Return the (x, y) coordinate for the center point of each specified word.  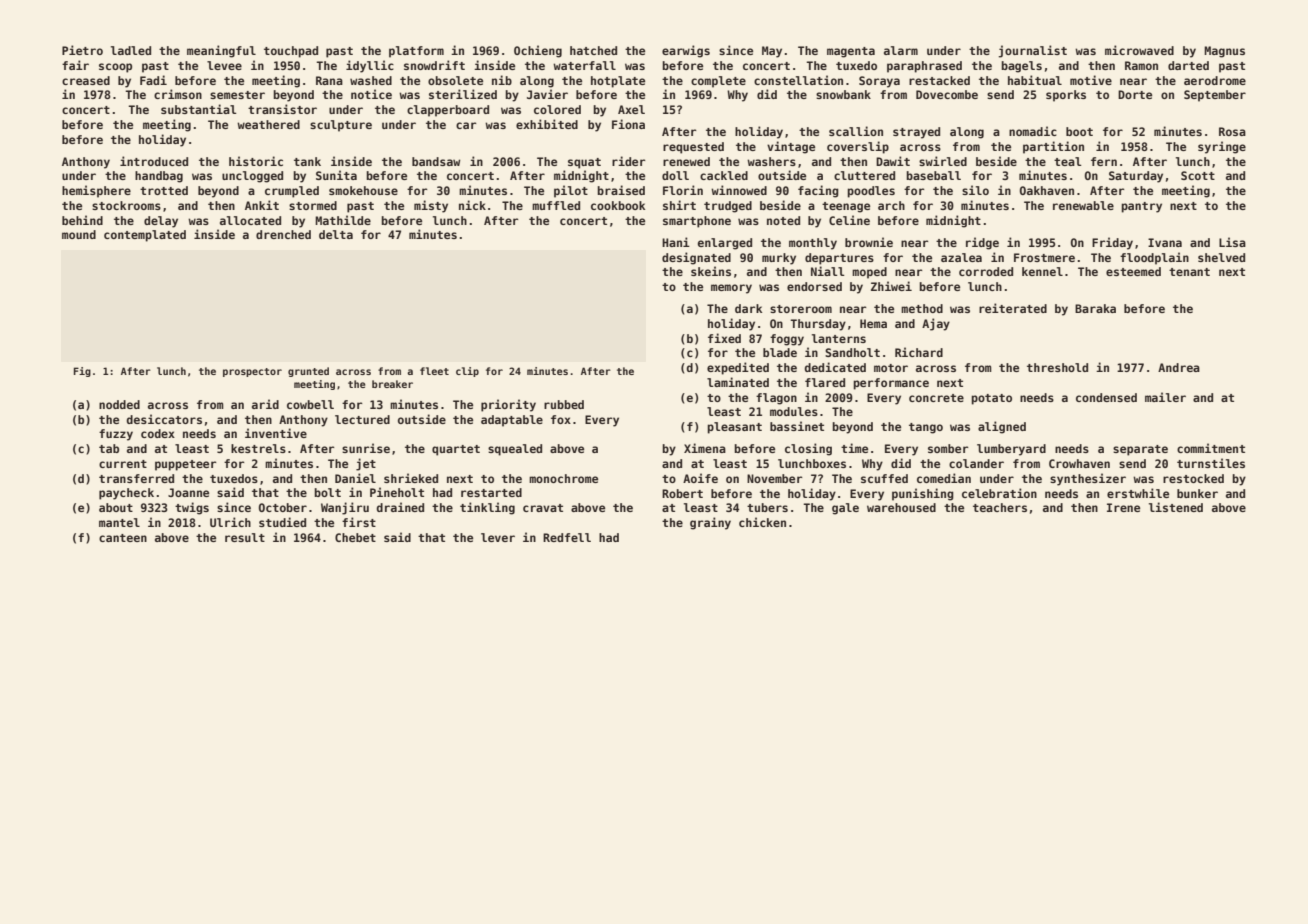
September (1215, 96)
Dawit (893, 161)
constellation (798, 80)
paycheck (126, 494)
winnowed (739, 190)
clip (467, 372)
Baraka (1095, 308)
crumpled (292, 192)
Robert (682, 493)
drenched (283, 234)
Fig (82, 372)
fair (75, 65)
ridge (982, 243)
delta (336, 234)
